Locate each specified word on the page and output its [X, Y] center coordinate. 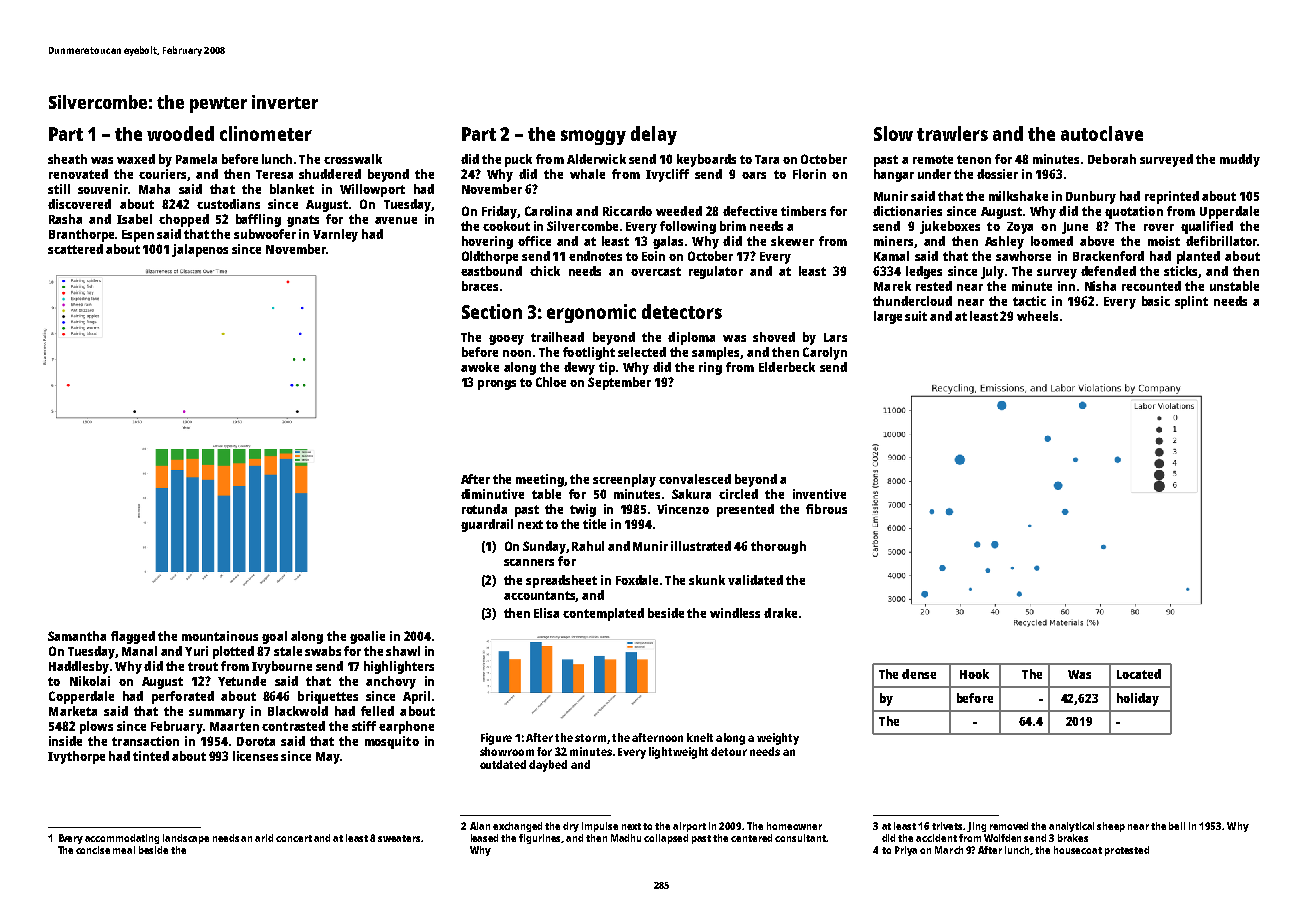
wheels [1037, 316]
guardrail [487, 525]
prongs [497, 385]
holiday [1138, 699]
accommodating [122, 839]
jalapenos [200, 250]
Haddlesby [79, 667]
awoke [480, 367]
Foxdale [637, 580]
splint [1191, 302]
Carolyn [825, 353]
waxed [136, 159]
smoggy [593, 137]
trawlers [952, 133]
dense [919, 674]
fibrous [826, 509]
